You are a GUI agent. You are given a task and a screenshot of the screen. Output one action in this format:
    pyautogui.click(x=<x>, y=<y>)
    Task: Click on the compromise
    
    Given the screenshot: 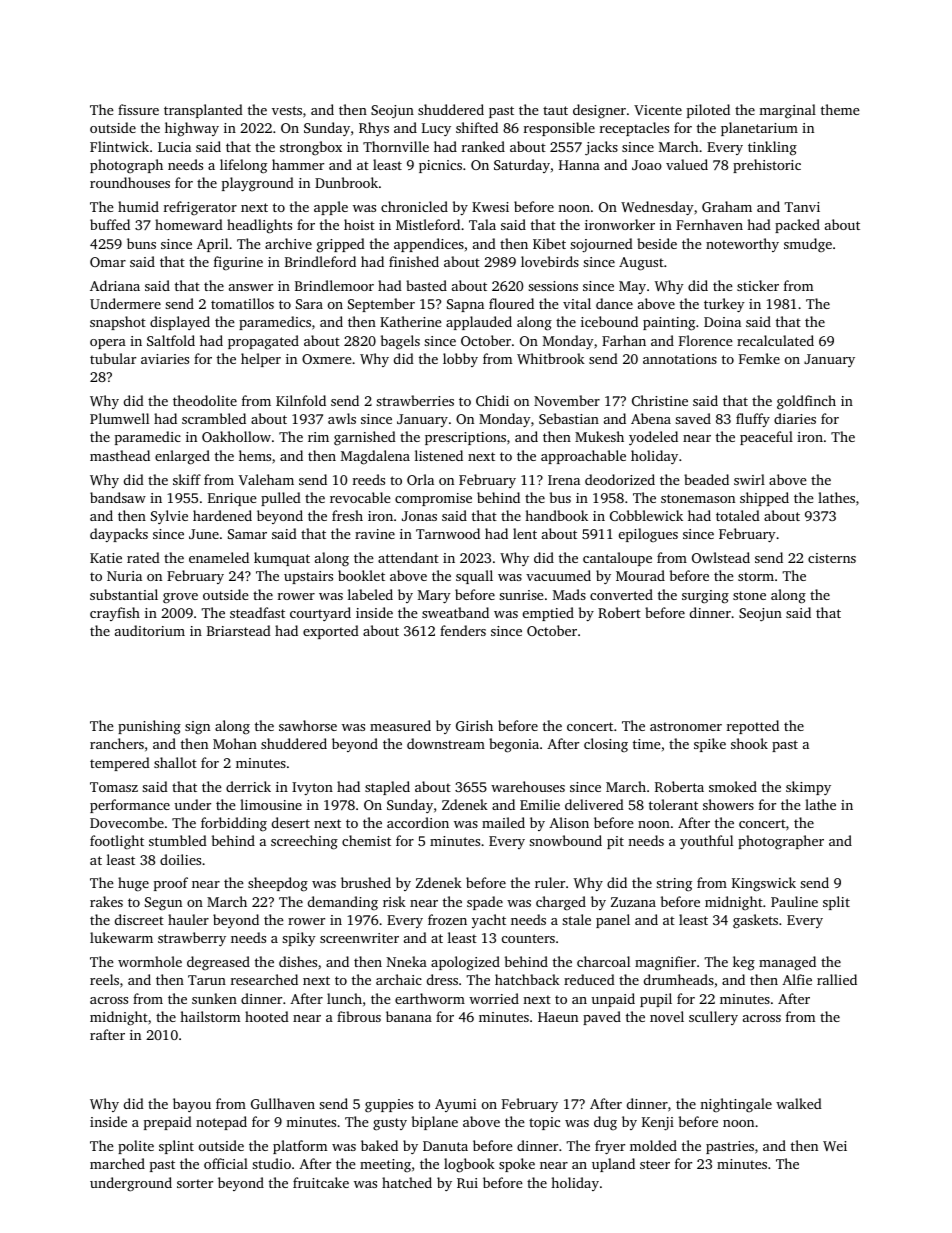 What is the action you would take?
    pyautogui.click(x=433, y=499)
